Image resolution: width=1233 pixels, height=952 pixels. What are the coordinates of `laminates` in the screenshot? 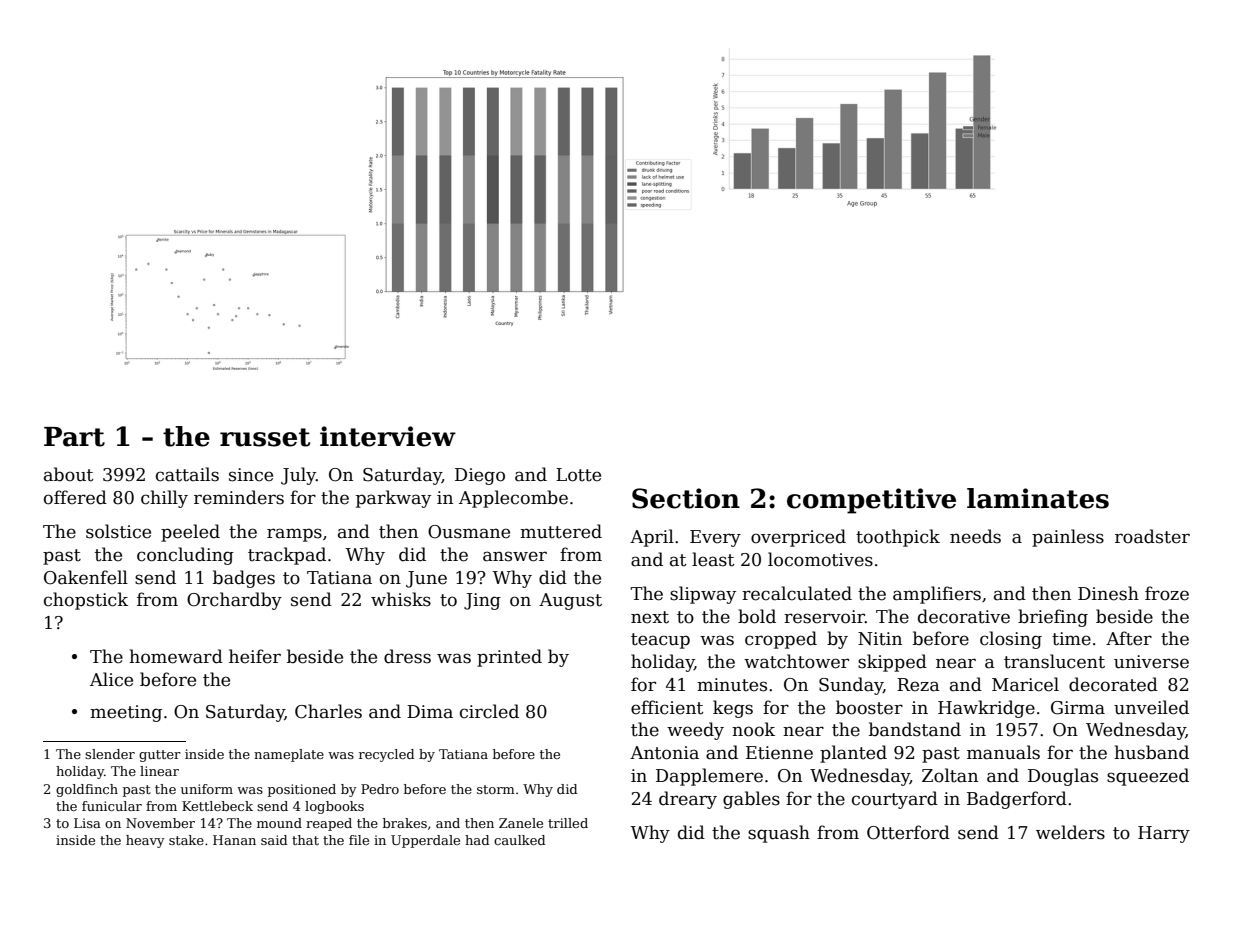 It's located at (1038, 498).
